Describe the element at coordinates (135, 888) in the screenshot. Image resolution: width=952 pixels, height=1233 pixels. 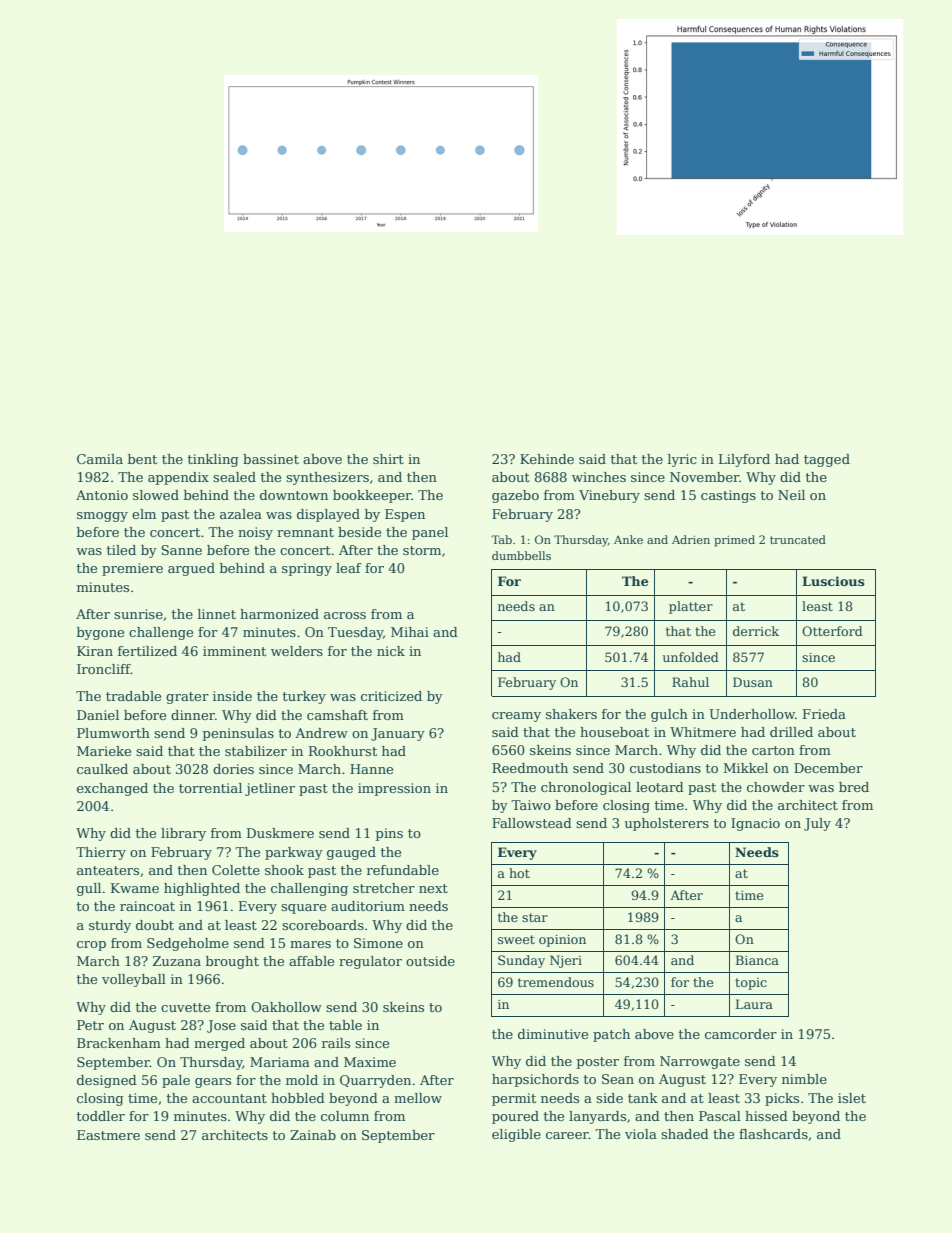
I see `Kwame` at that location.
